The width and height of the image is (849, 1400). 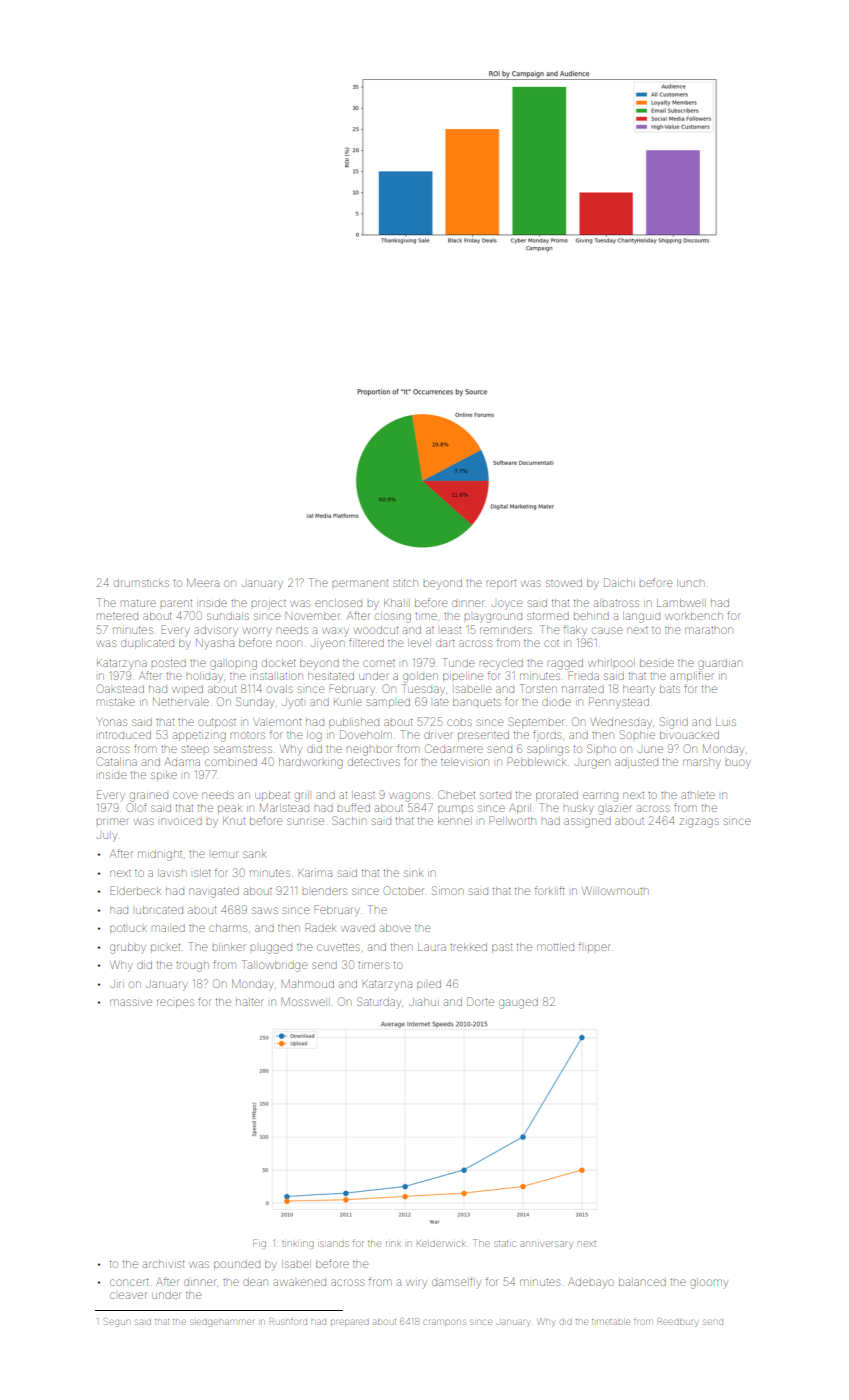 I want to click on sledgehammer, so click(x=222, y=1323).
